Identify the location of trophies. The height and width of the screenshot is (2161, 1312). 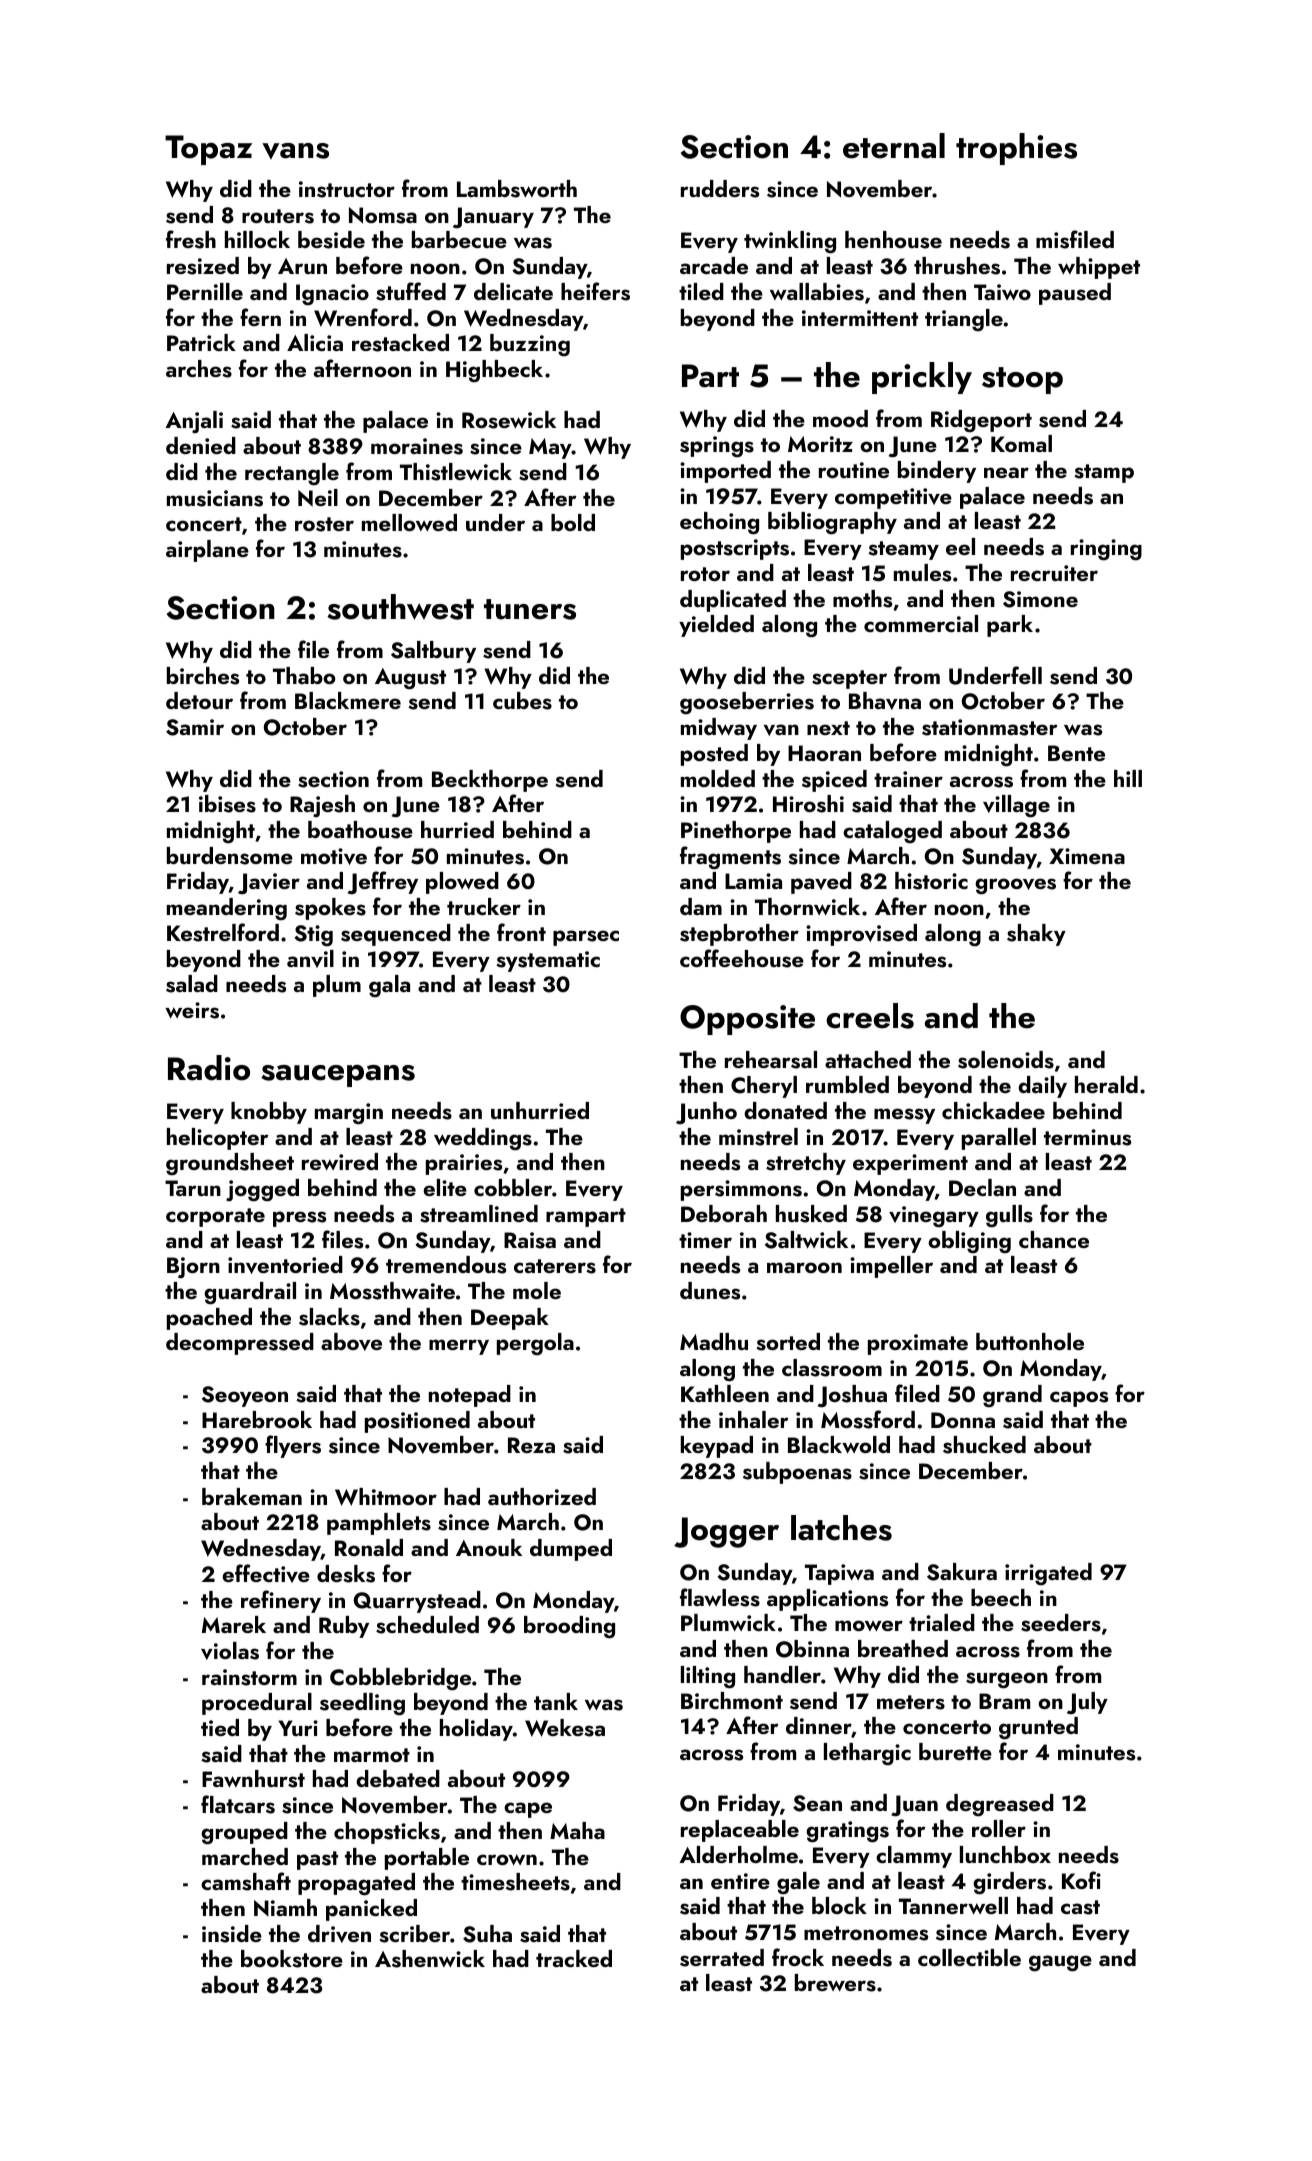
(1016, 149).
